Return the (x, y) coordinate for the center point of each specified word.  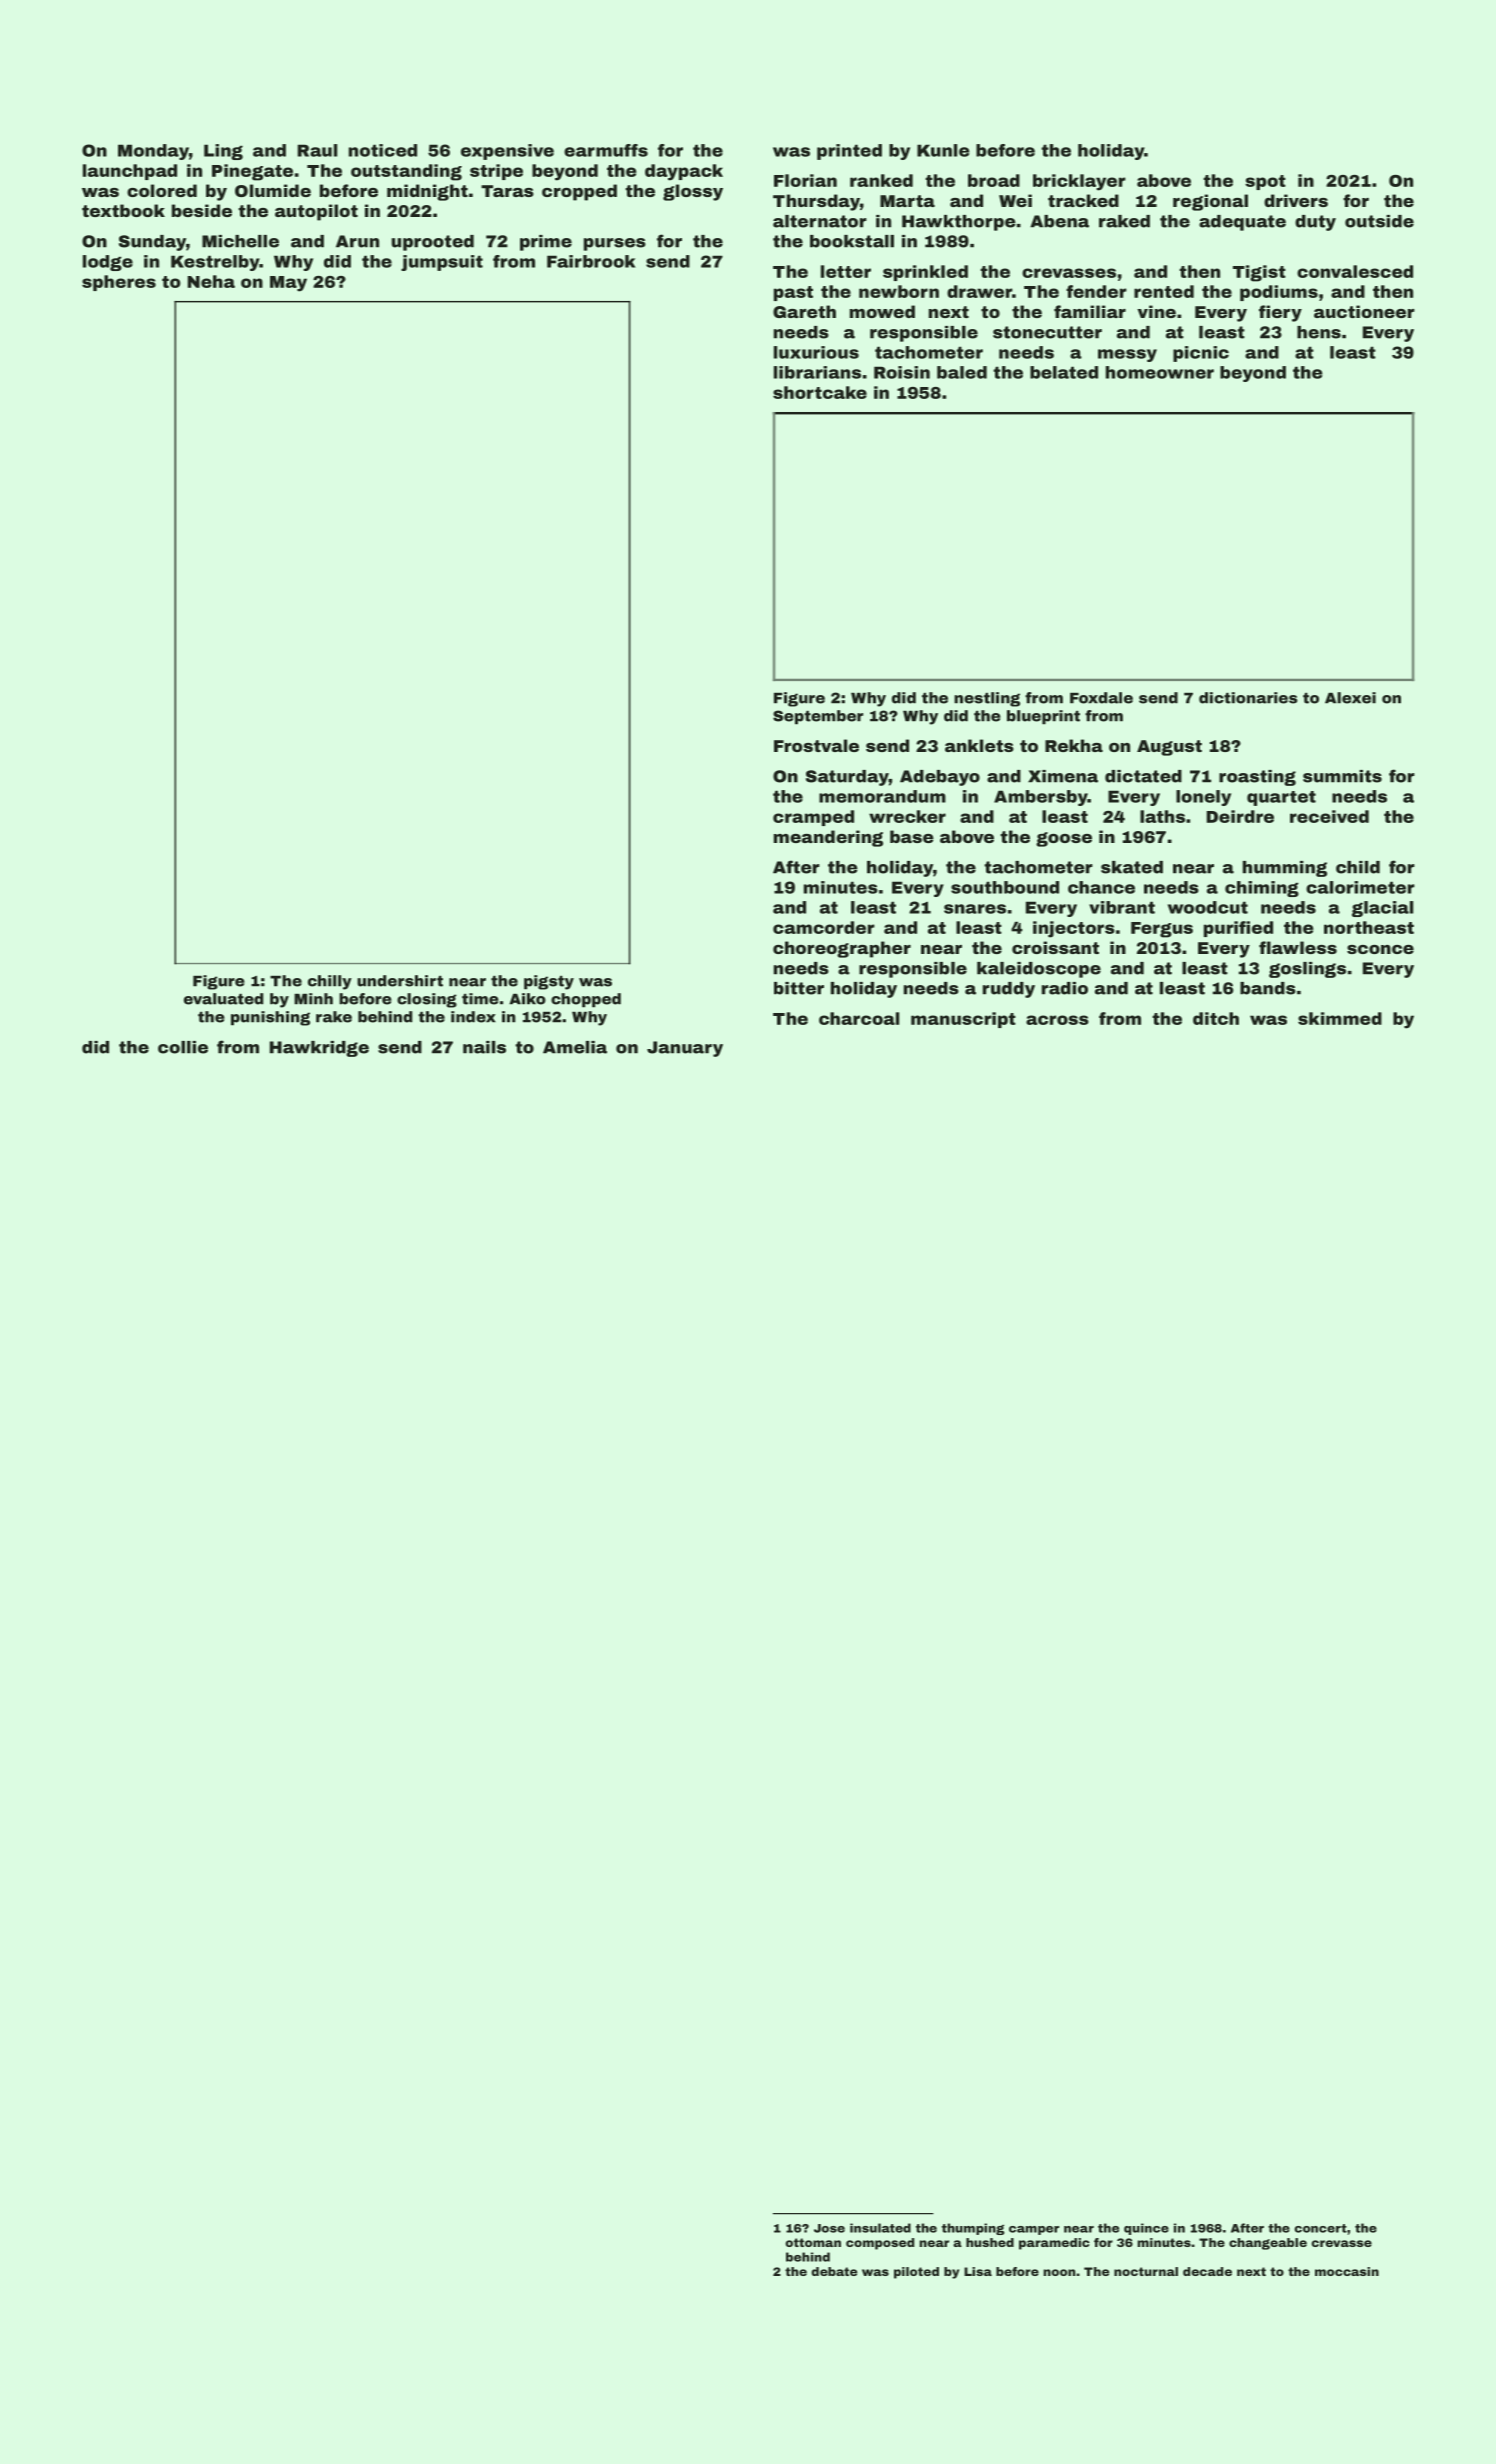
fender (1096, 291)
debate (834, 2271)
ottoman (813, 2242)
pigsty (549, 982)
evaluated (223, 999)
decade (1207, 2271)
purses (615, 244)
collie (183, 1047)
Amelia (575, 1047)
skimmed (1340, 1018)
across (1057, 1020)
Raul (317, 150)
